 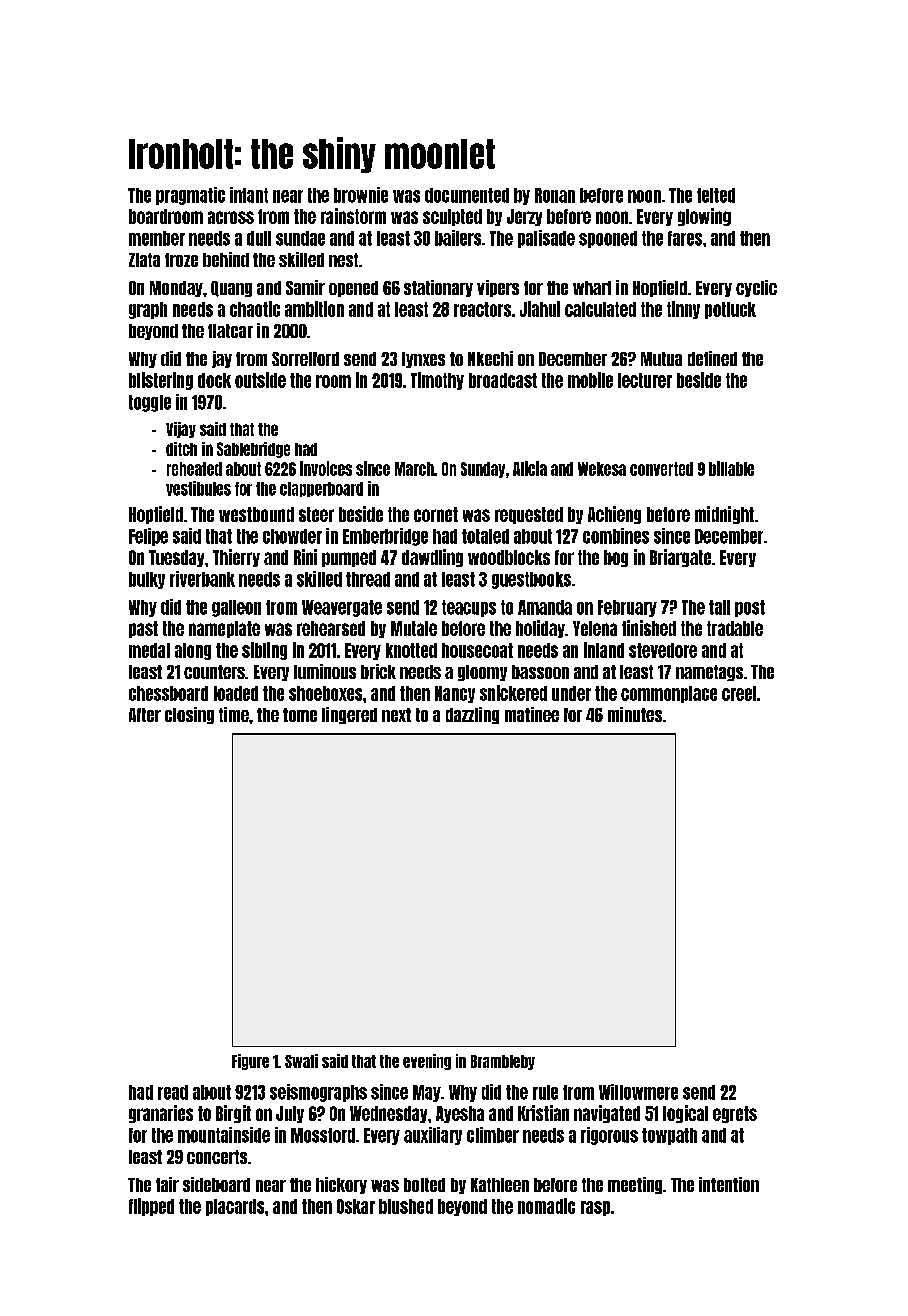 I want to click on minutes, so click(x=635, y=714).
